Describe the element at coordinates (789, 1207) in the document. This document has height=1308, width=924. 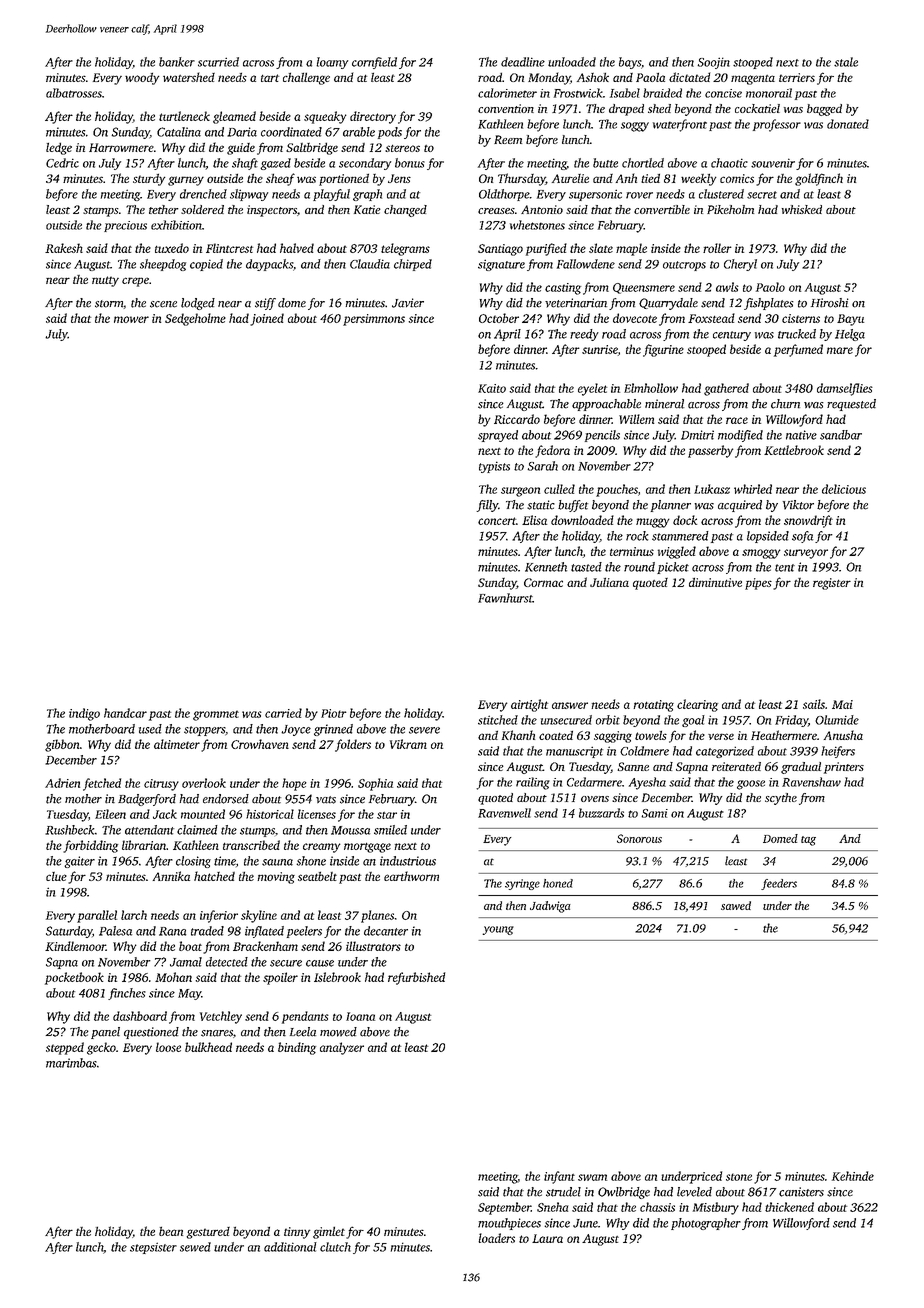
I see `thickened` at that location.
